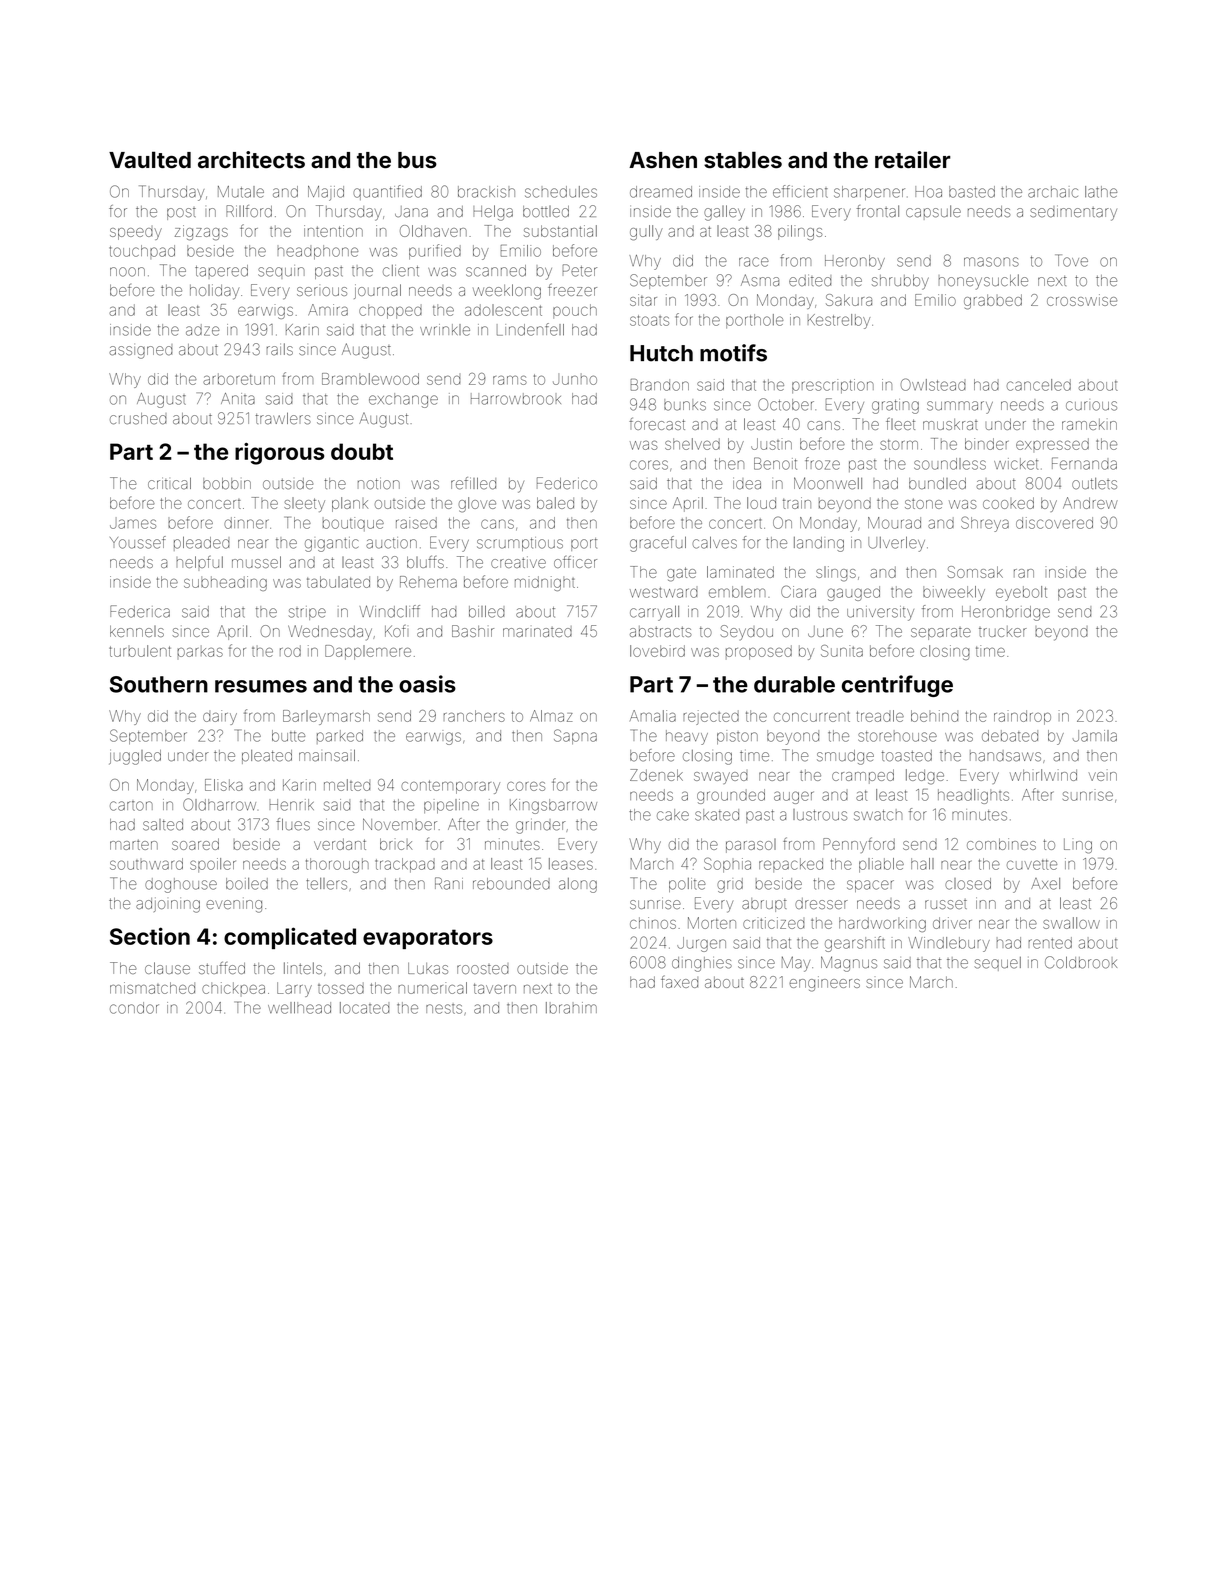 This document has height=1587, width=1227. What do you see at coordinates (661, 192) in the document?
I see `dreamed` at bounding box center [661, 192].
